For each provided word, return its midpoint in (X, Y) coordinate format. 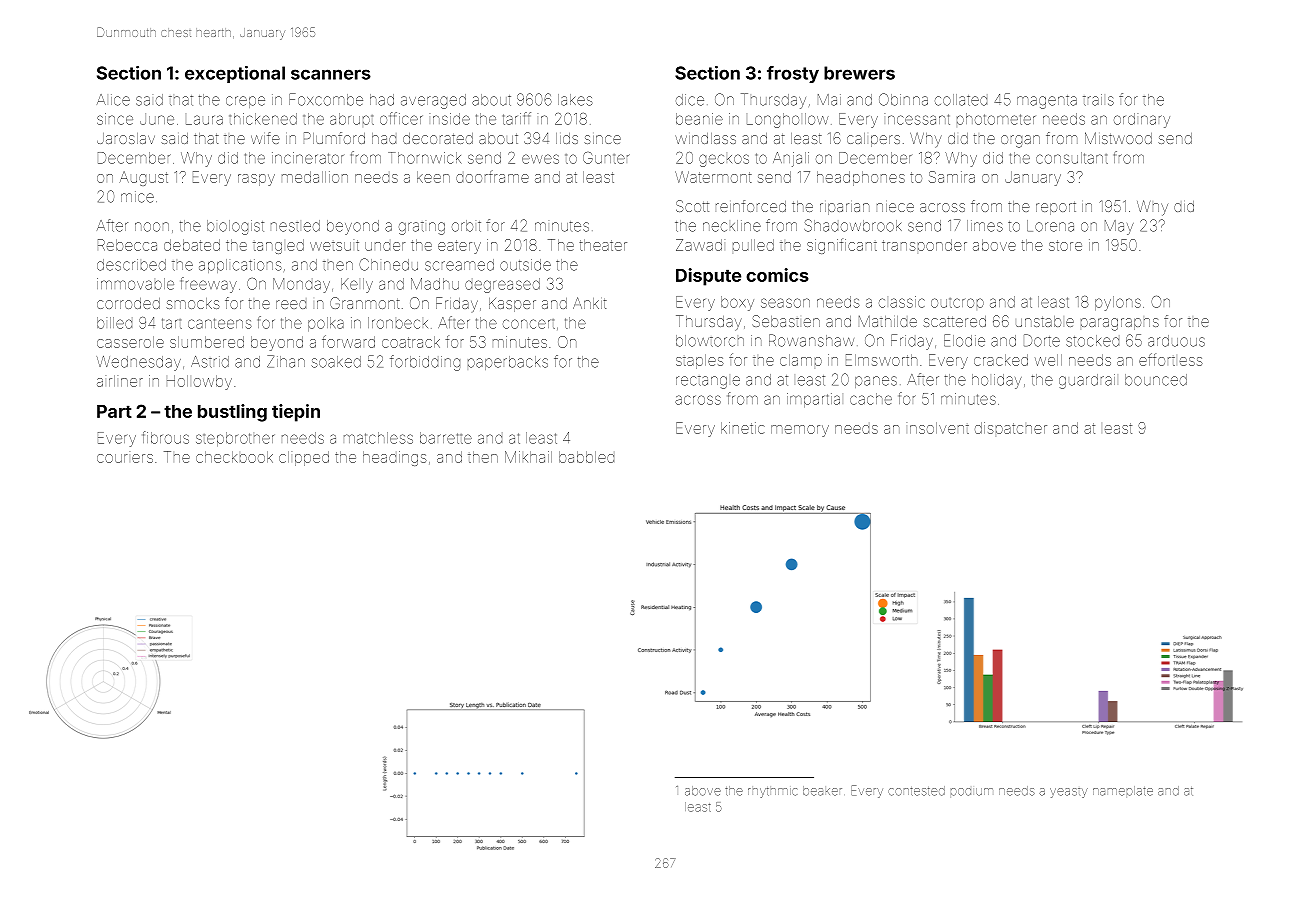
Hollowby (199, 382)
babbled (586, 457)
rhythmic (772, 792)
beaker (822, 791)
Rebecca (127, 245)
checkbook (234, 457)
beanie (699, 119)
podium (972, 792)
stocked (1092, 341)
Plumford (334, 138)
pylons (1118, 303)
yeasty (1069, 793)
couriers (125, 458)
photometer (996, 119)
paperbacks (508, 363)
